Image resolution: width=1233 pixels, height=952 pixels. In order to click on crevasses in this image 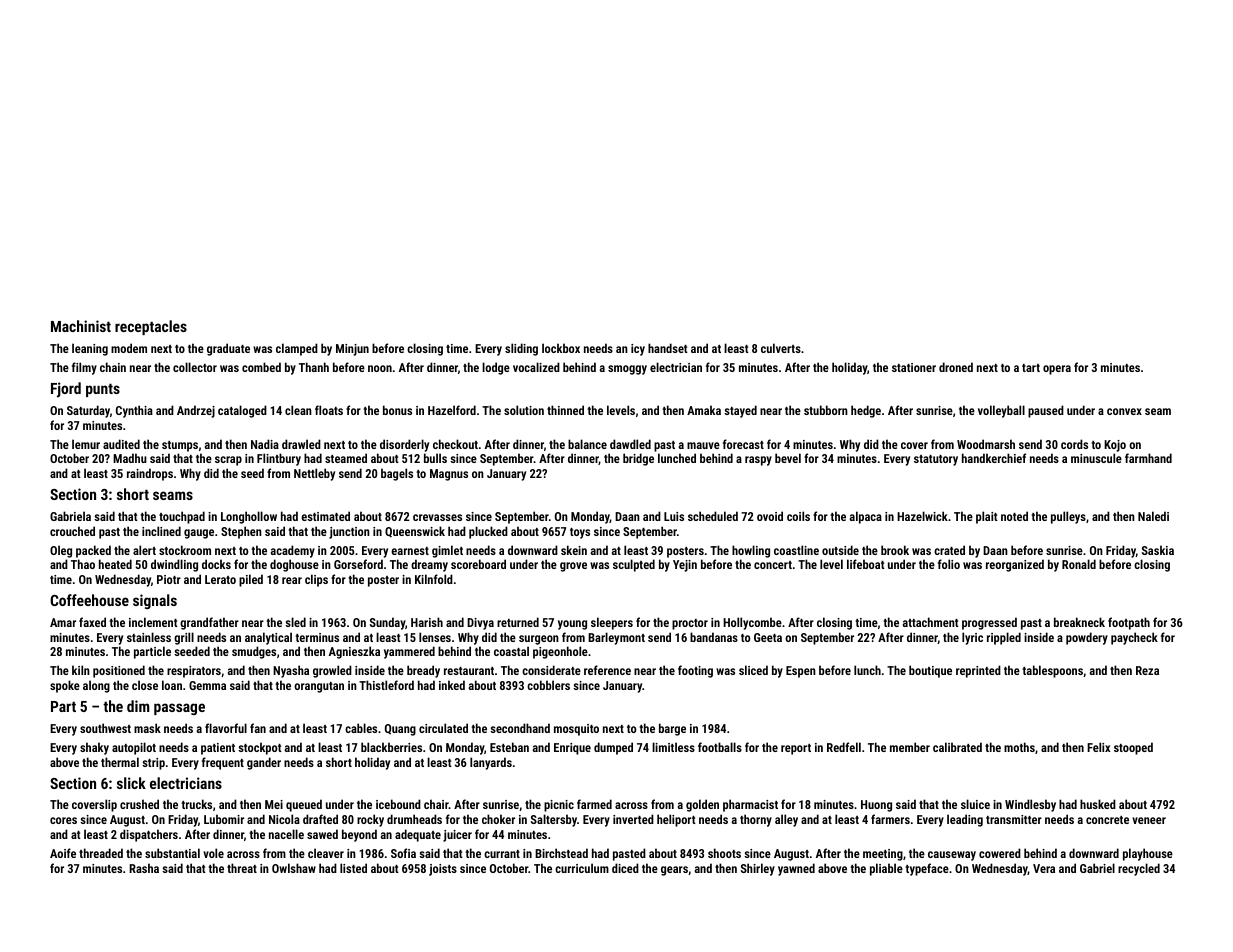, I will do `click(437, 517)`.
